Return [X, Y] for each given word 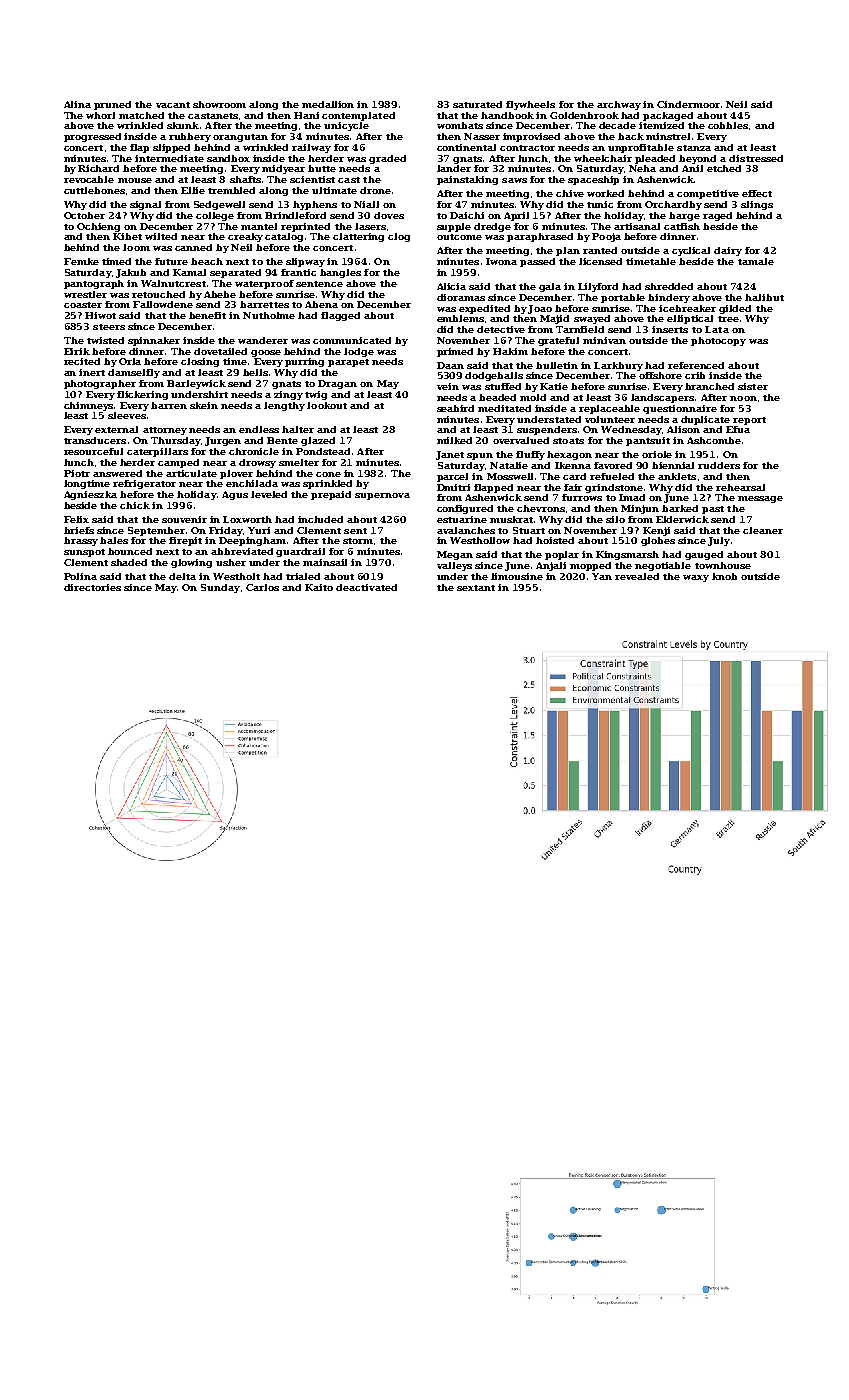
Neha [642, 168]
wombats [460, 125]
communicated [352, 340]
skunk [183, 125]
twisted [105, 340]
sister [753, 386]
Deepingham [252, 541]
